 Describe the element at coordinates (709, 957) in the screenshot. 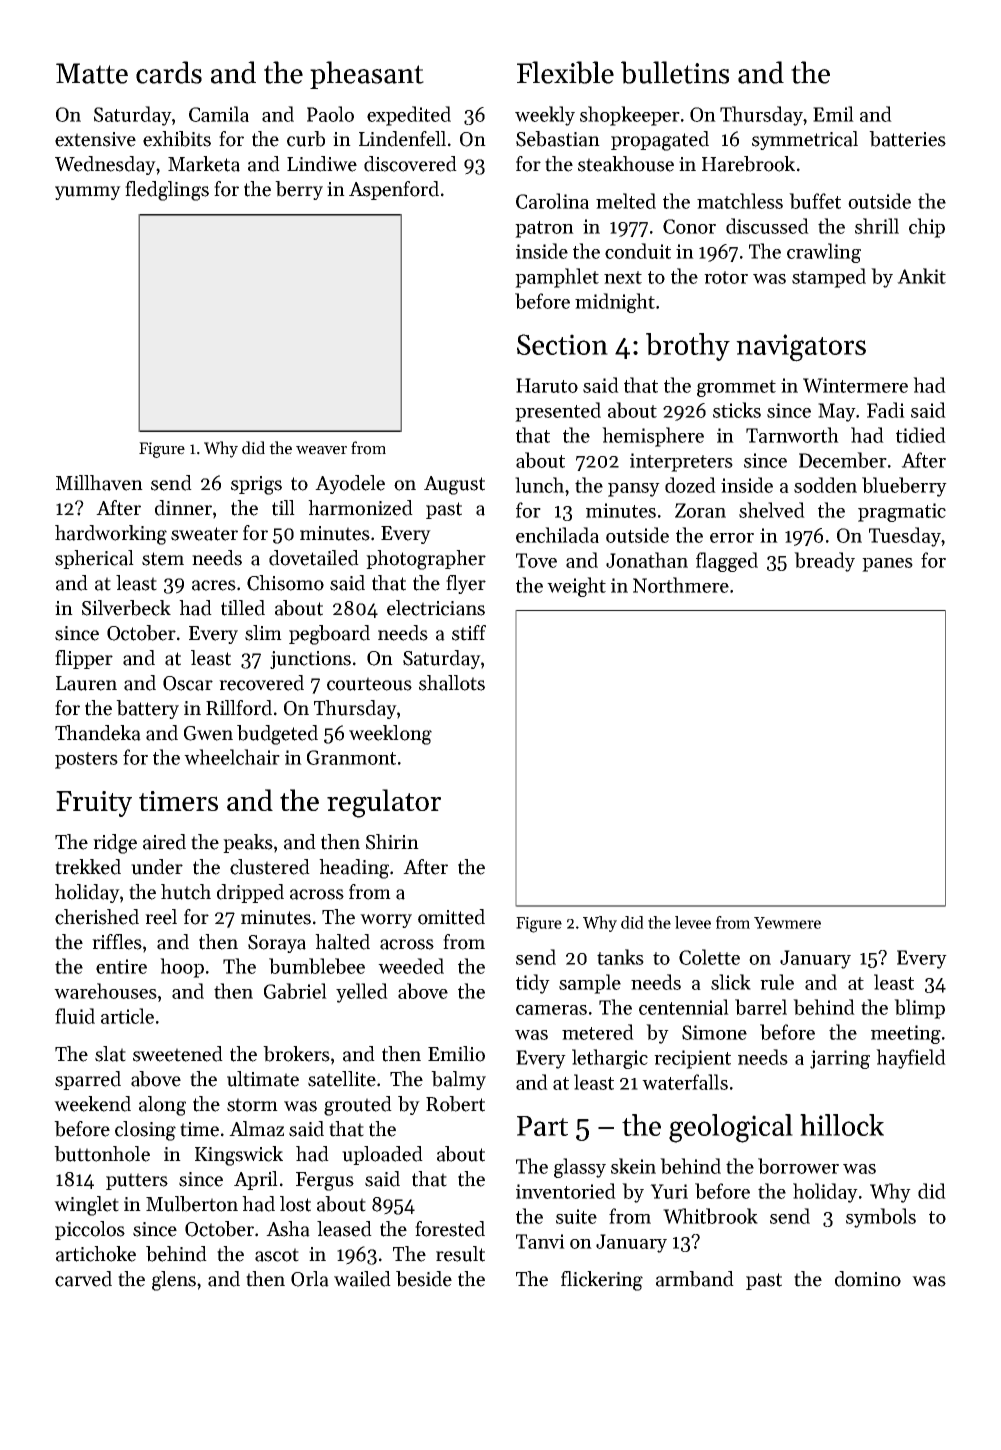

I see `Colette` at that location.
